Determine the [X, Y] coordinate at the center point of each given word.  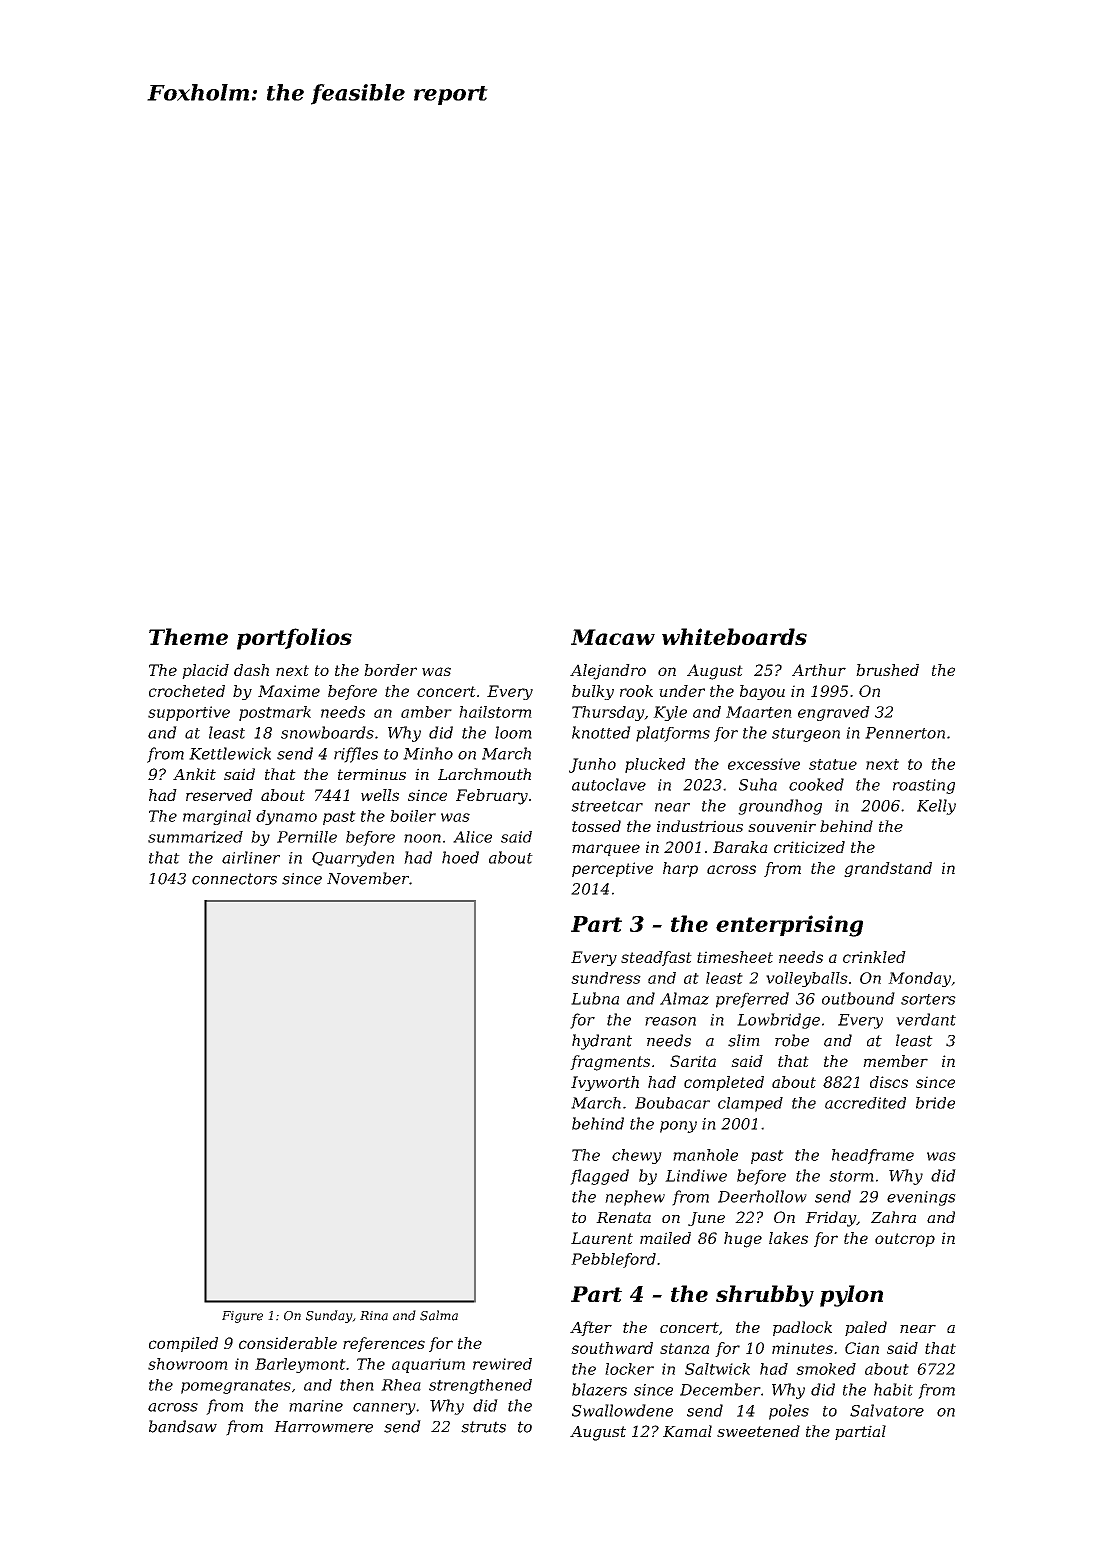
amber [426, 712]
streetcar [607, 806]
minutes [802, 1348]
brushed [887, 670]
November [368, 878]
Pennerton [905, 733]
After [591, 1328]
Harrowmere [323, 1427]
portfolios [294, 639]
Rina [374, 1316]
